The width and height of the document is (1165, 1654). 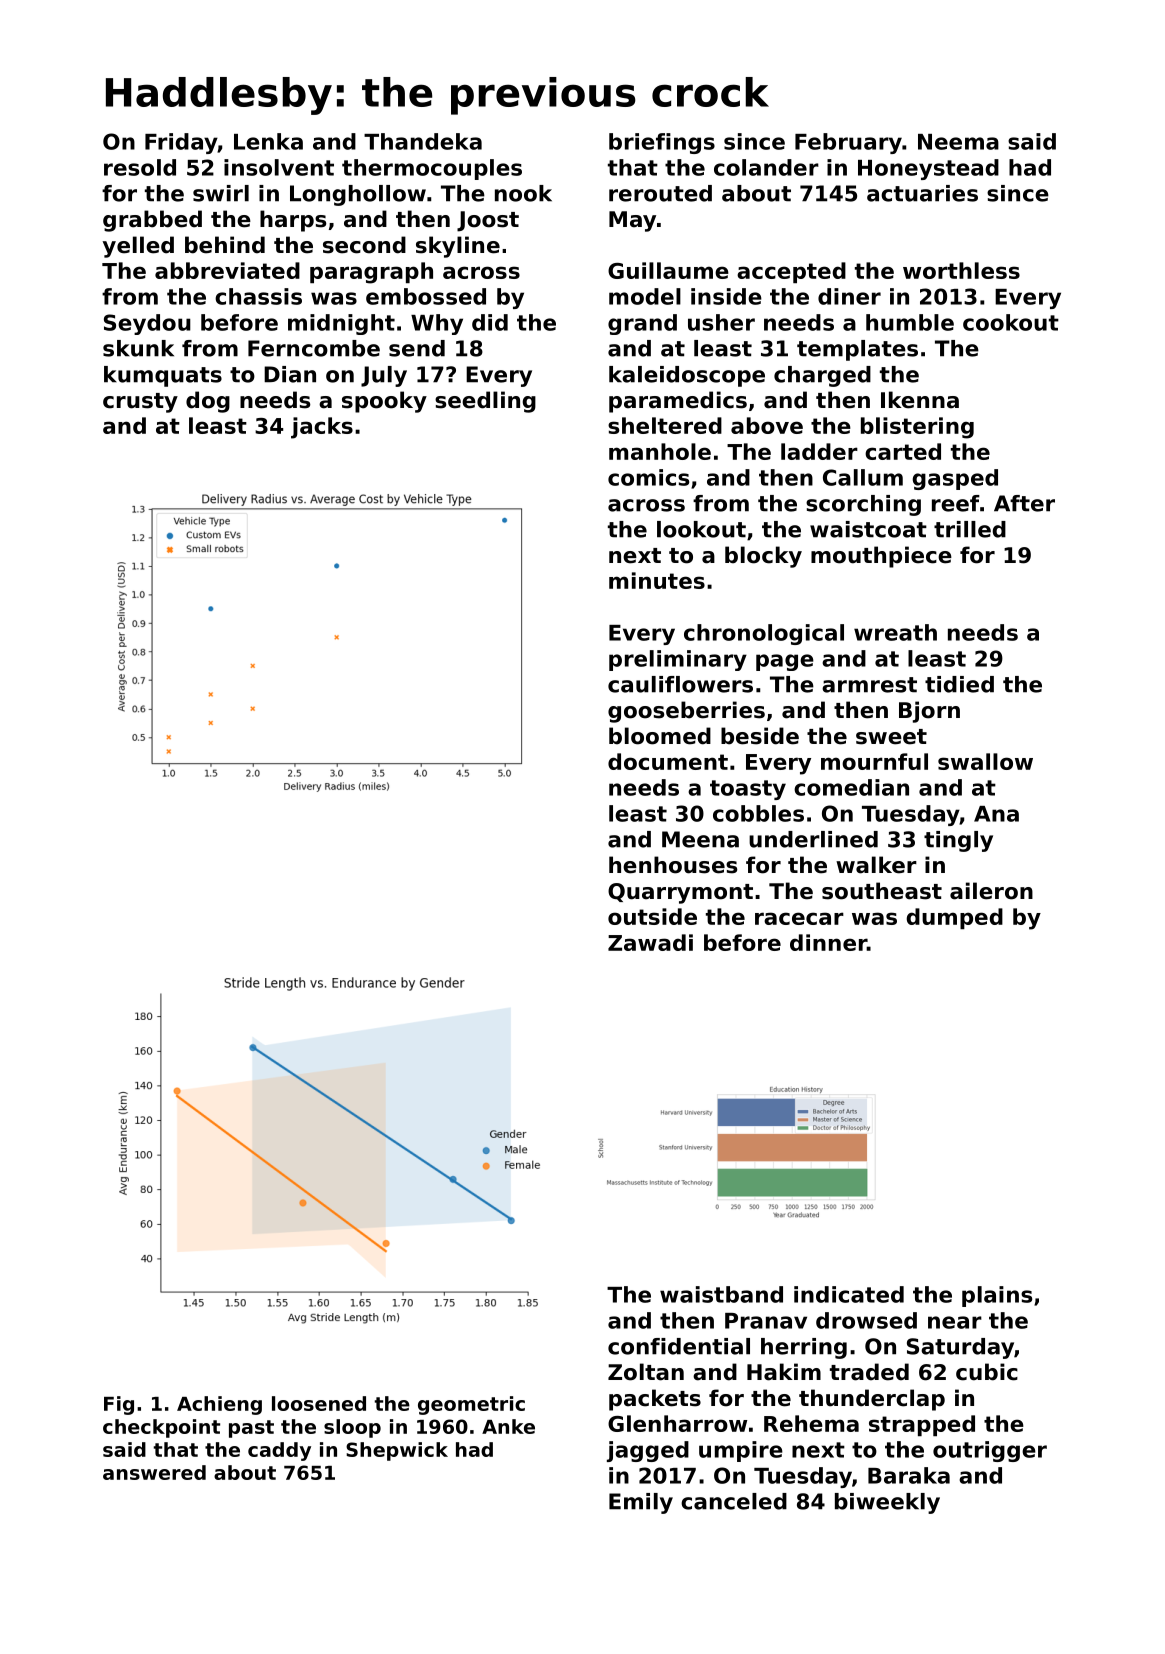 I want to click on biweekly, so click(x=887, y=1503).
